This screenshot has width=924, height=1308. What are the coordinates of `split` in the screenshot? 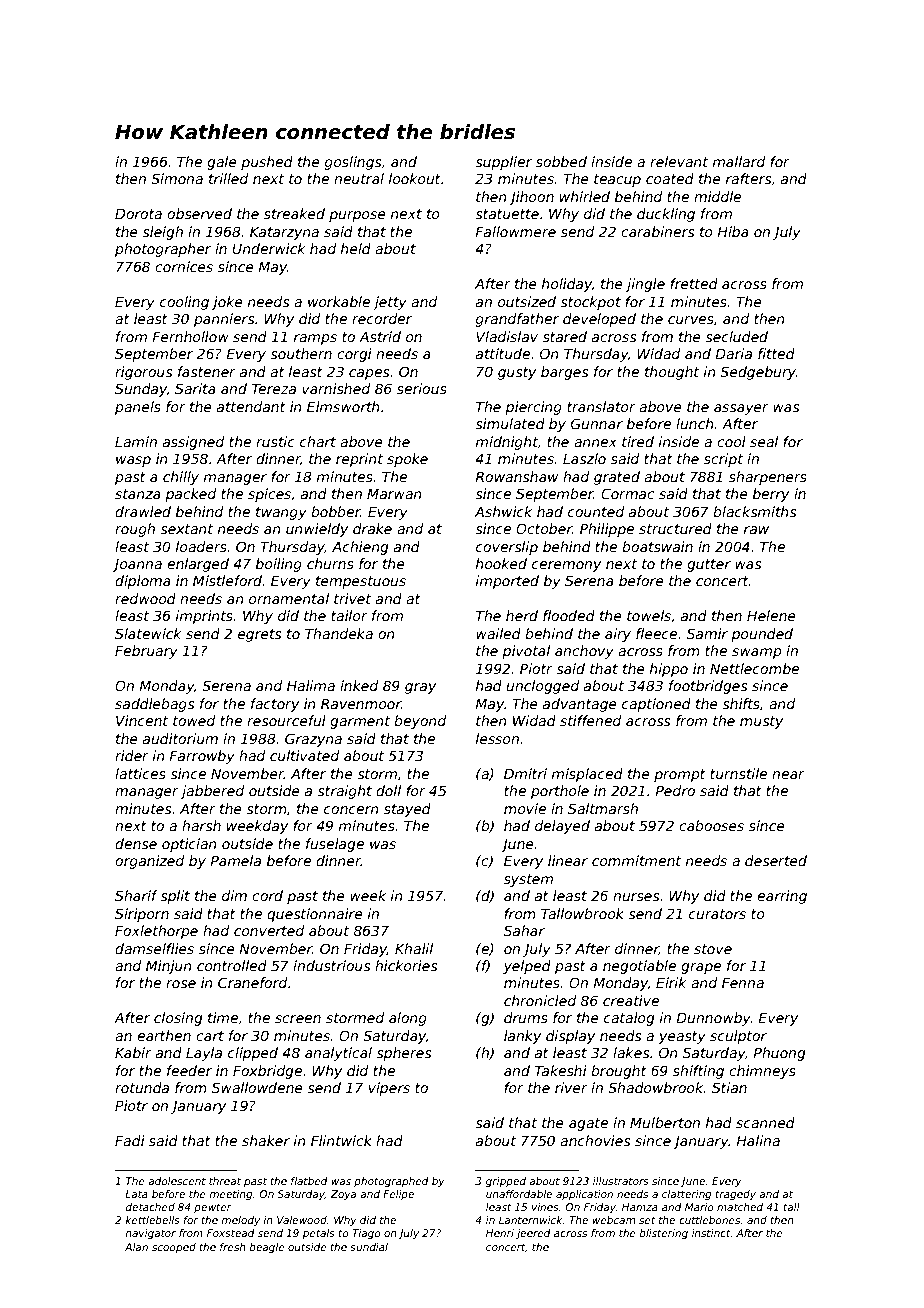 It's located at (175, 897).
